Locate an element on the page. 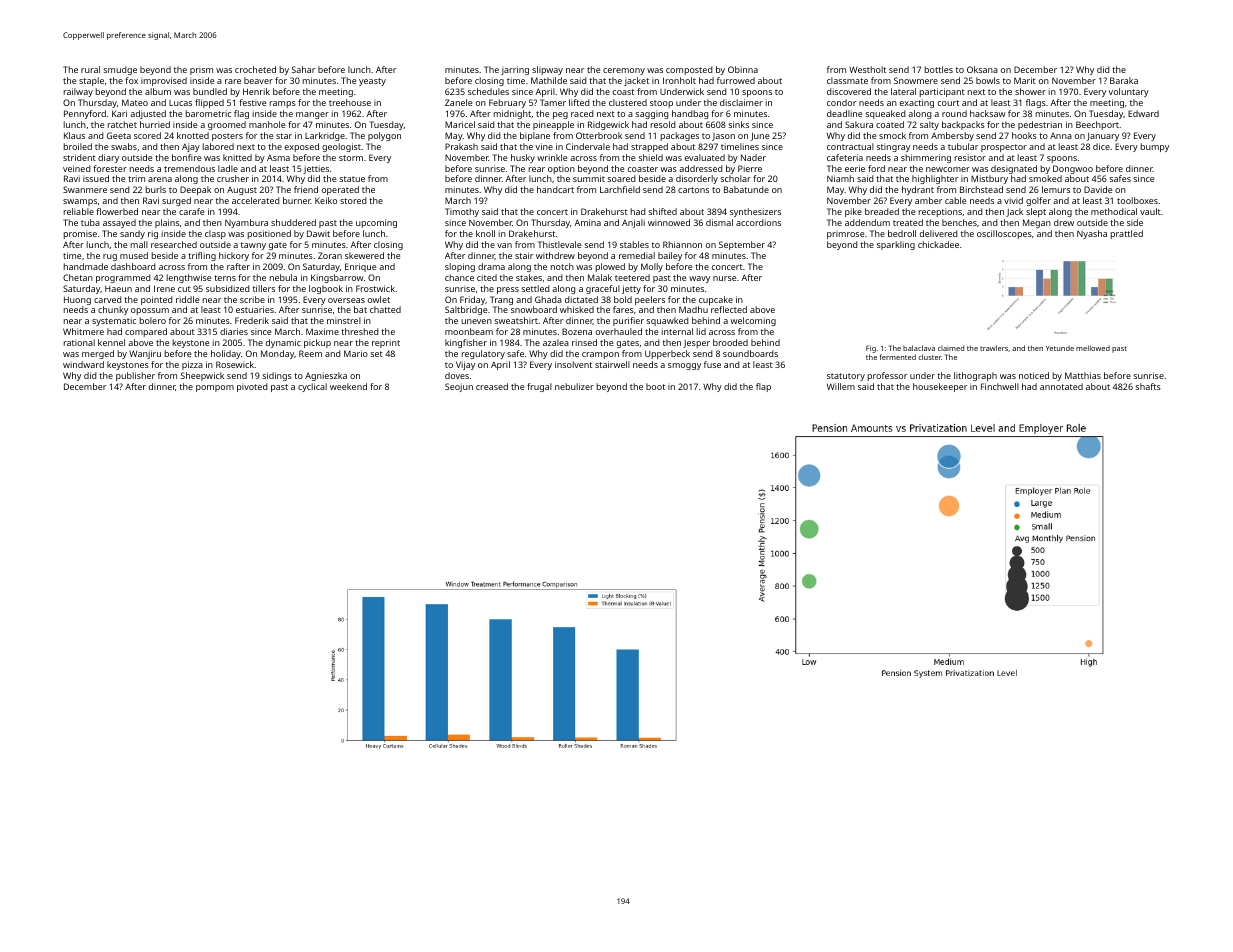 This page has height=952, width=1233. cupcake is located at coordinates (716, 300).
